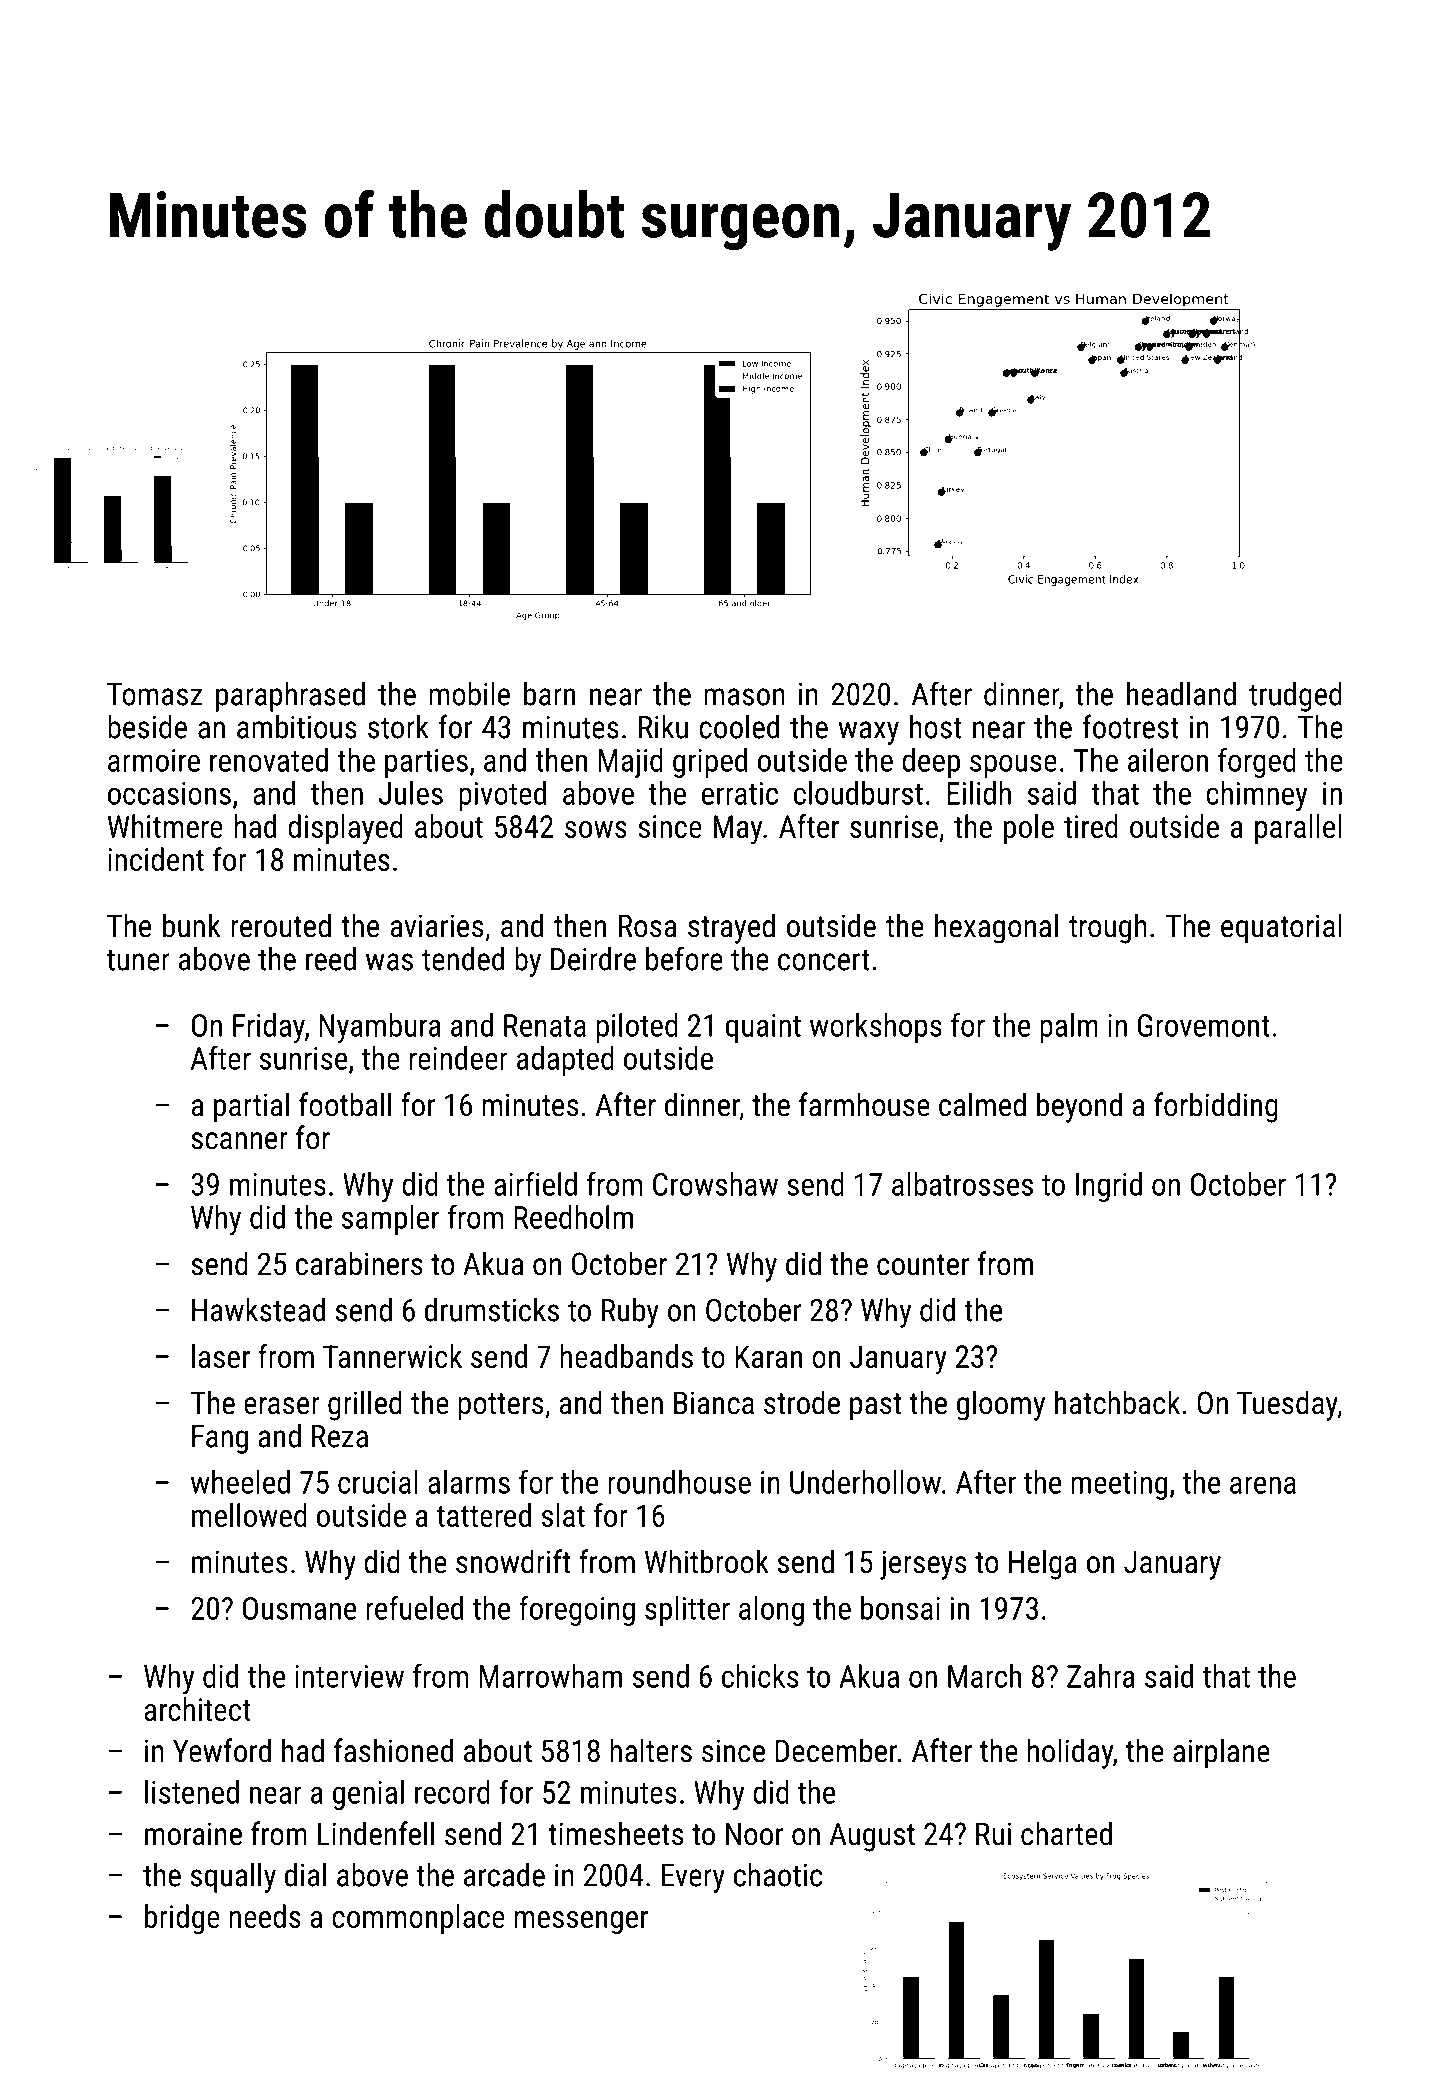 This screenshot has width=1450, height=2100. I want to click on bridge, so click(182, 1919).
